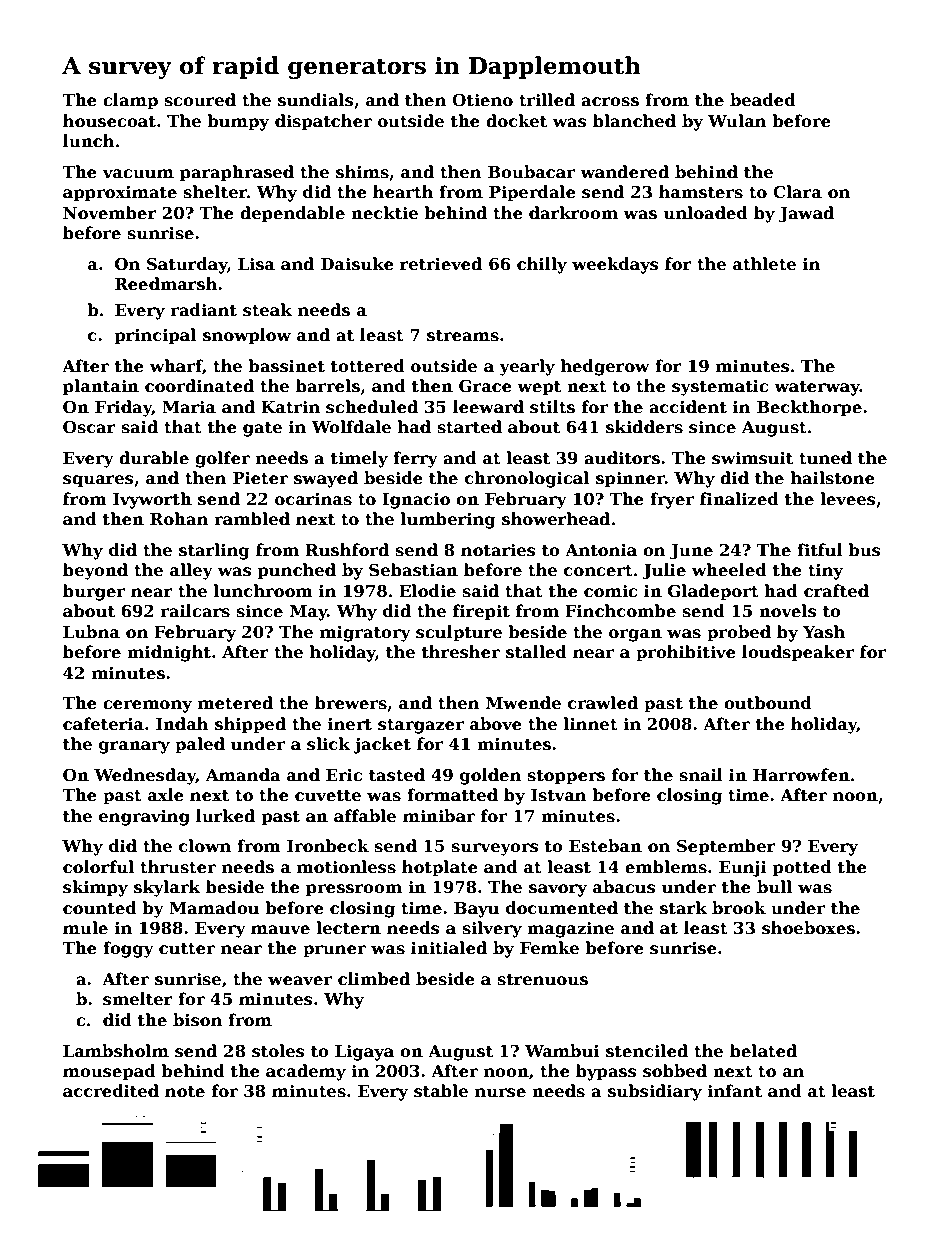 The height and width of the screenshot is (1233, 952). What do you see at coordinates (109, 1072) in the screenshot?
I see `mousepad` at bounding box center [109, 1072].
